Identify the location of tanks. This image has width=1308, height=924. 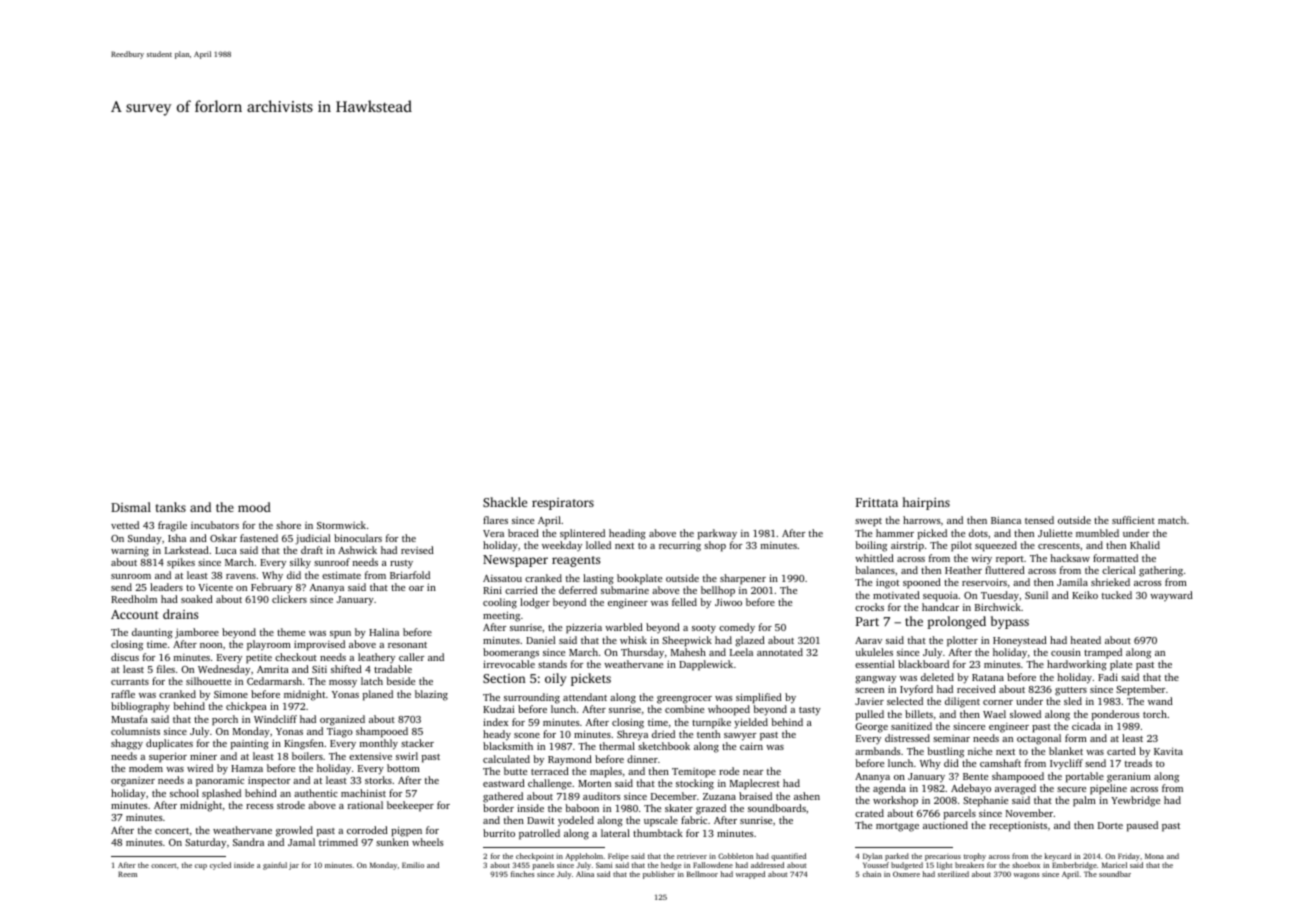
(171, 507).
